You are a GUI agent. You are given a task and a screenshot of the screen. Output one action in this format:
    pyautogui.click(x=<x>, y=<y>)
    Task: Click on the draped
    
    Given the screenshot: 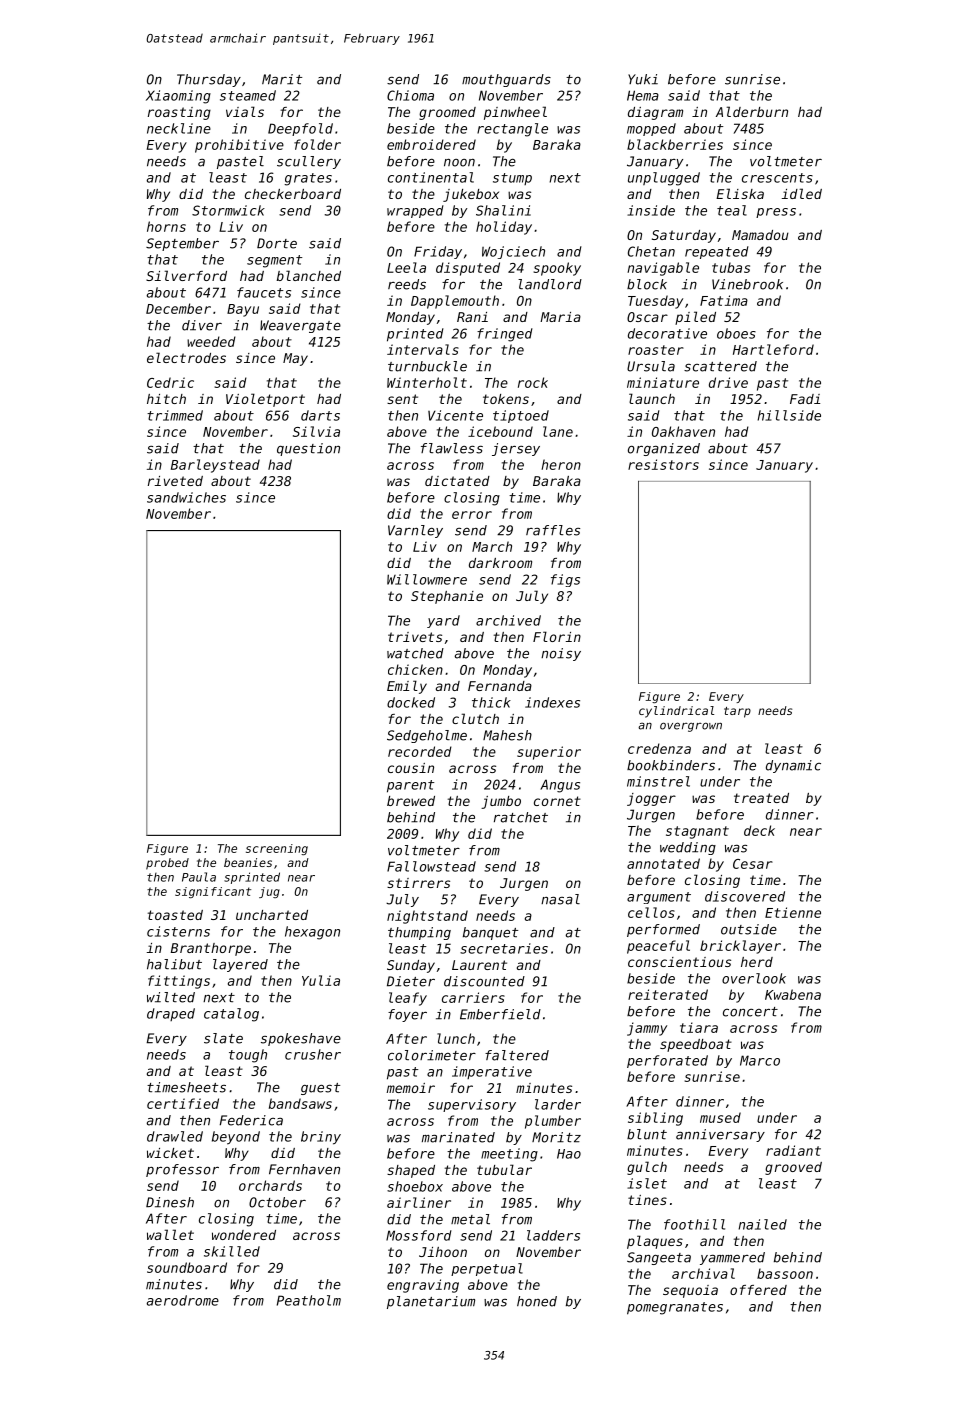 What is the action you would take?
    pyautogui.click(x=171, y=1014)
